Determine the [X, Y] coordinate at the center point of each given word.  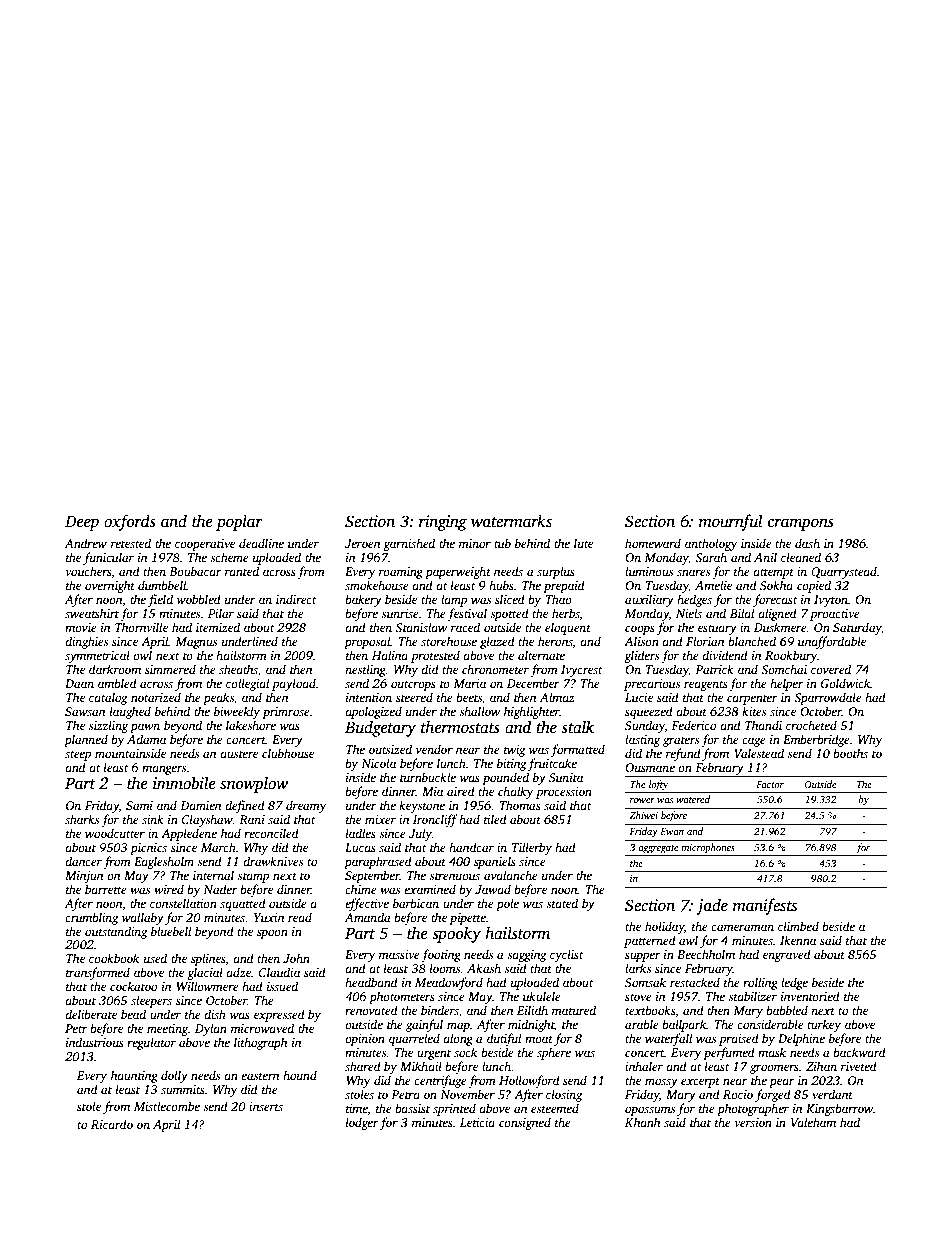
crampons [801, 524]
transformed [98, 973]
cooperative [205, 545]
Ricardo [112, 1124]
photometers [402, 997]
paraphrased [378, 862]
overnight [110, 586]
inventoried [810, 996]
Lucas [360, 847]
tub [502, 543]
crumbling [91, 918]
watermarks [511, 521]
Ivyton [831, 601]
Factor [770, 784]
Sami [139, 805]
